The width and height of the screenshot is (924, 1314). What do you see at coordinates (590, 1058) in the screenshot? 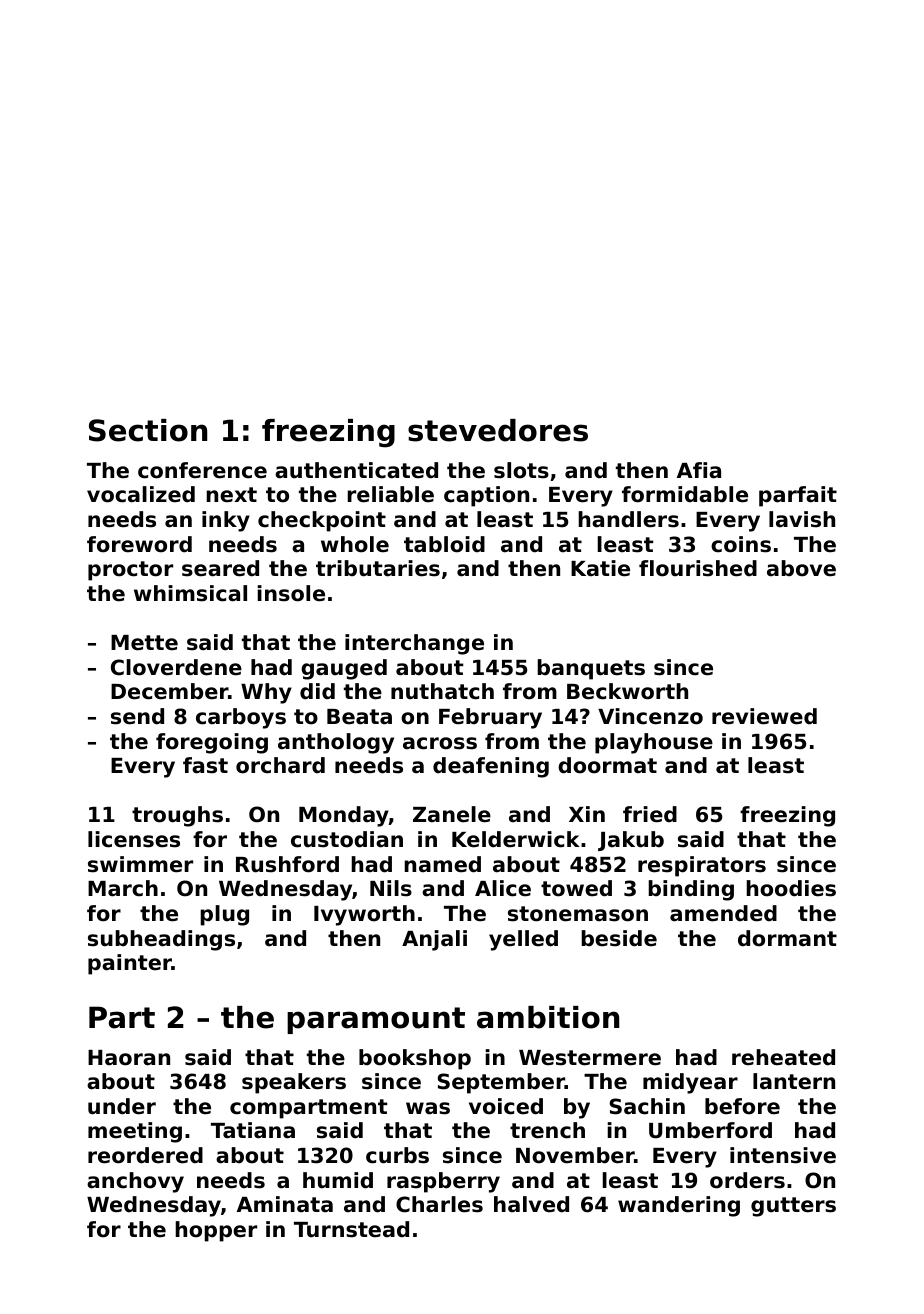
I see `Westermere` at bounding box center [590, 1058].
